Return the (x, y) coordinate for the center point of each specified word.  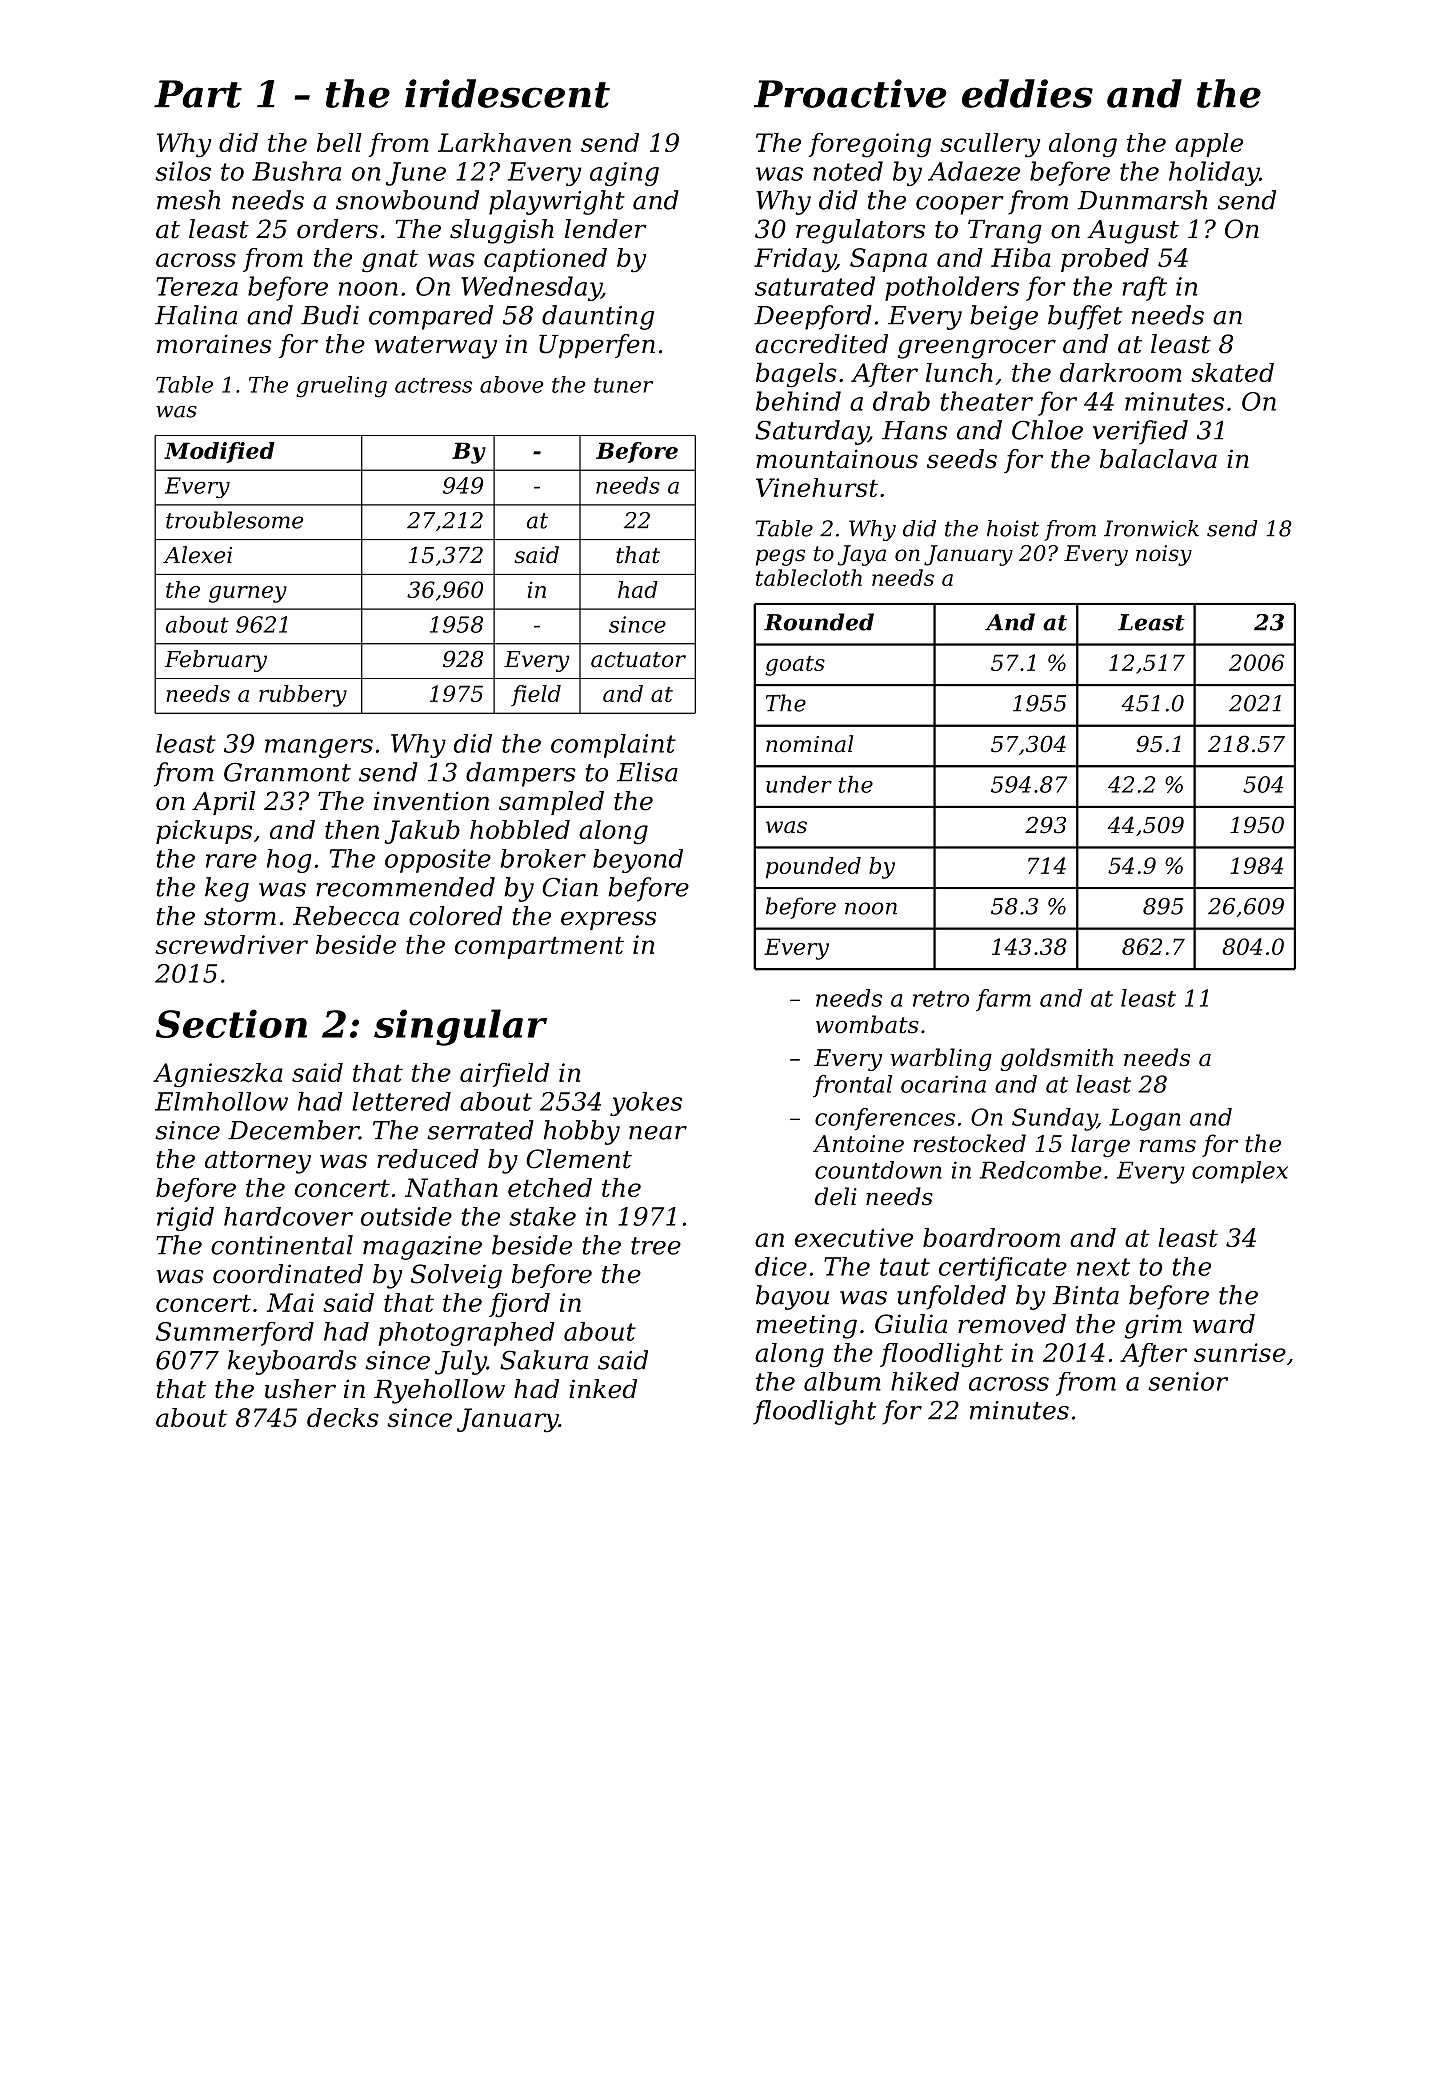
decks (343, 1417)
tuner (623, 385)
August (1133, 232)
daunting (598, 317)
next (1103, 1267)
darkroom (1120, 372)
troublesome (235, 520)
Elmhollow (221, 1101)
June (416, 174)
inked (603, 1389)
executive (854, 1237)
